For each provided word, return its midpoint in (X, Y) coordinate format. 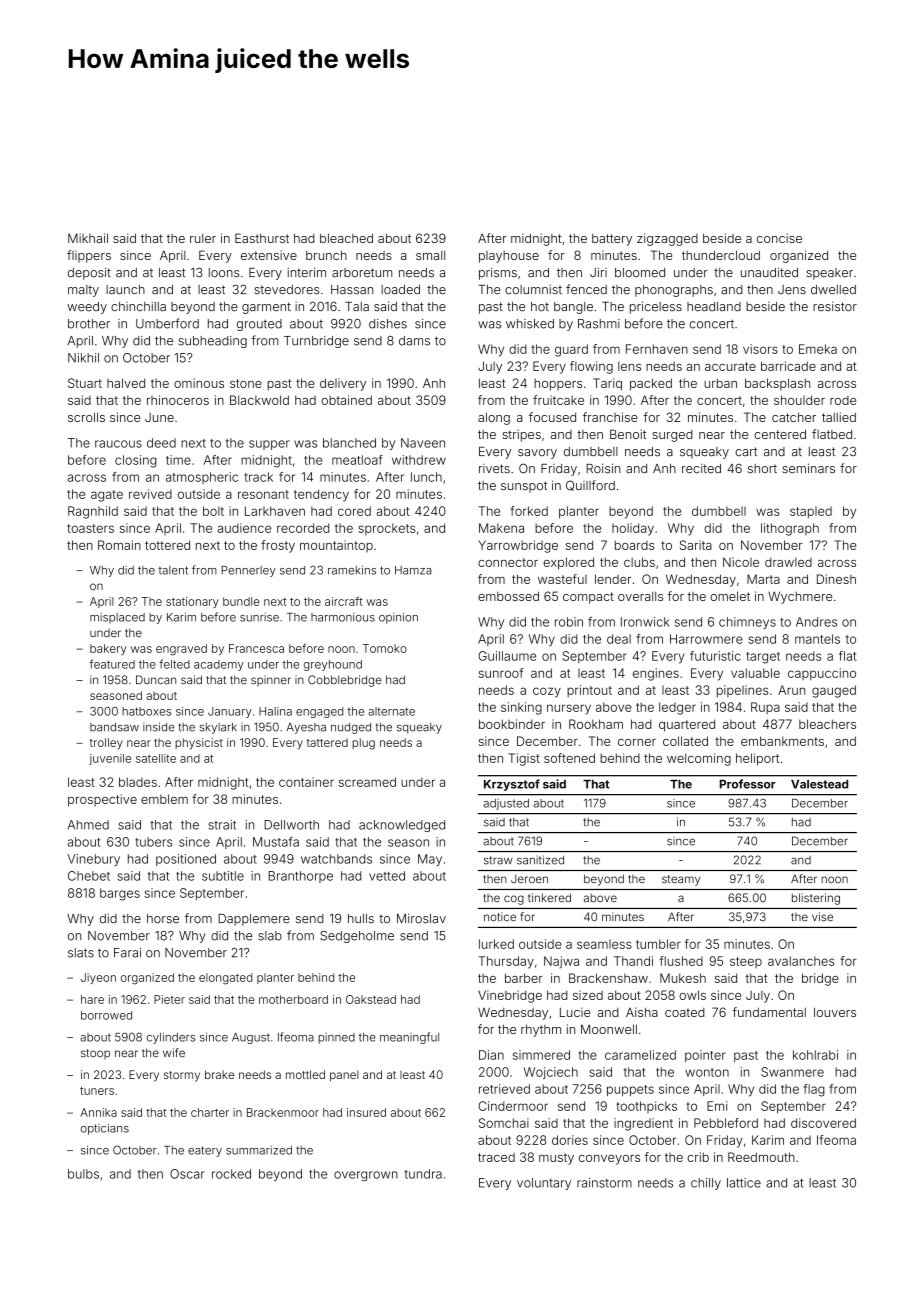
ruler (203, 238)
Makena (501, 528)
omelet (730, 596)
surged (672, 436)
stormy (182, 1076)
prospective (102, 800)
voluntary (544, 1184)
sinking (521, 708)
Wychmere (800, 597)
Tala (357, 307)
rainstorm (604, 1183)
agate (107, 496)
